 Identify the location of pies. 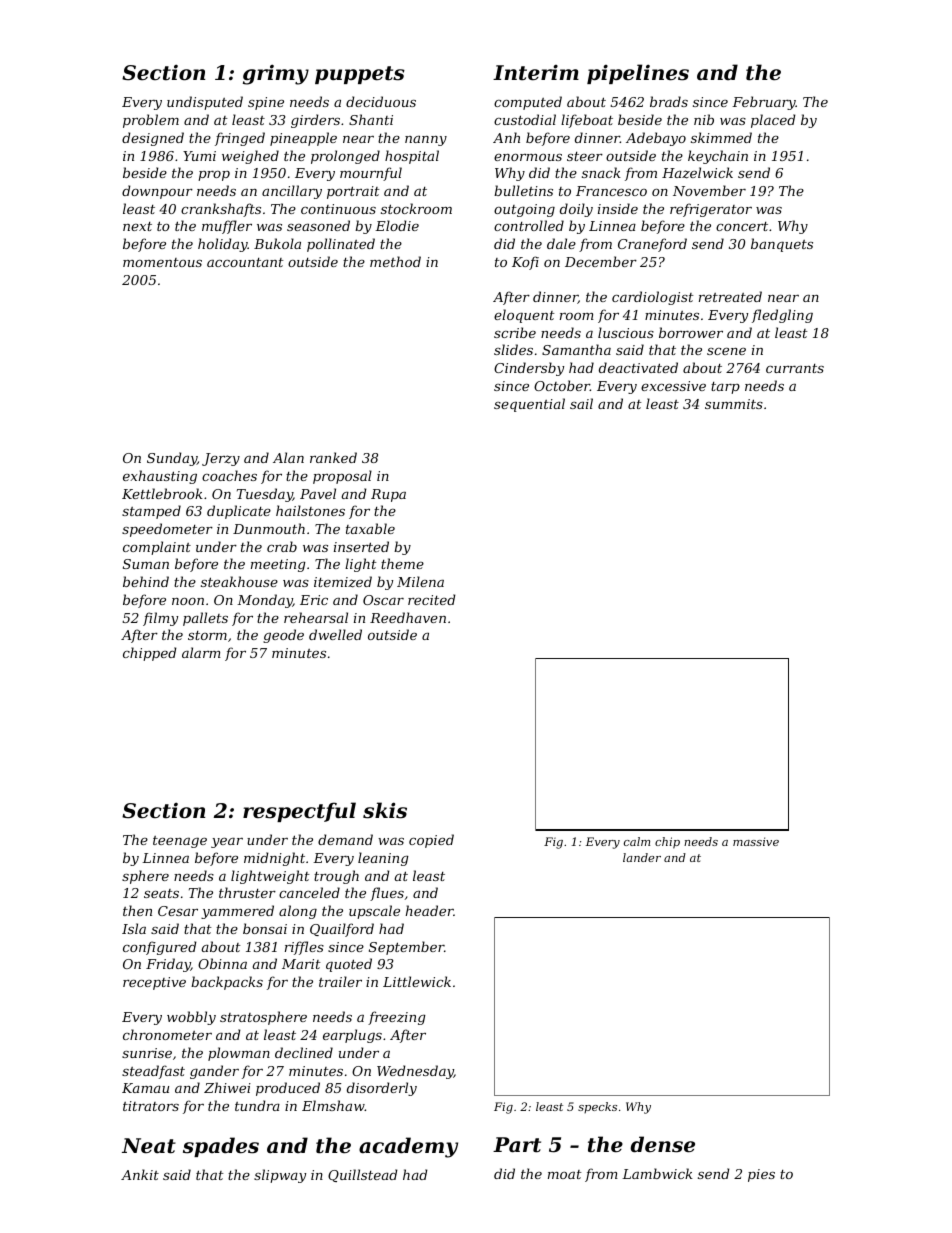
(761, 1175).
